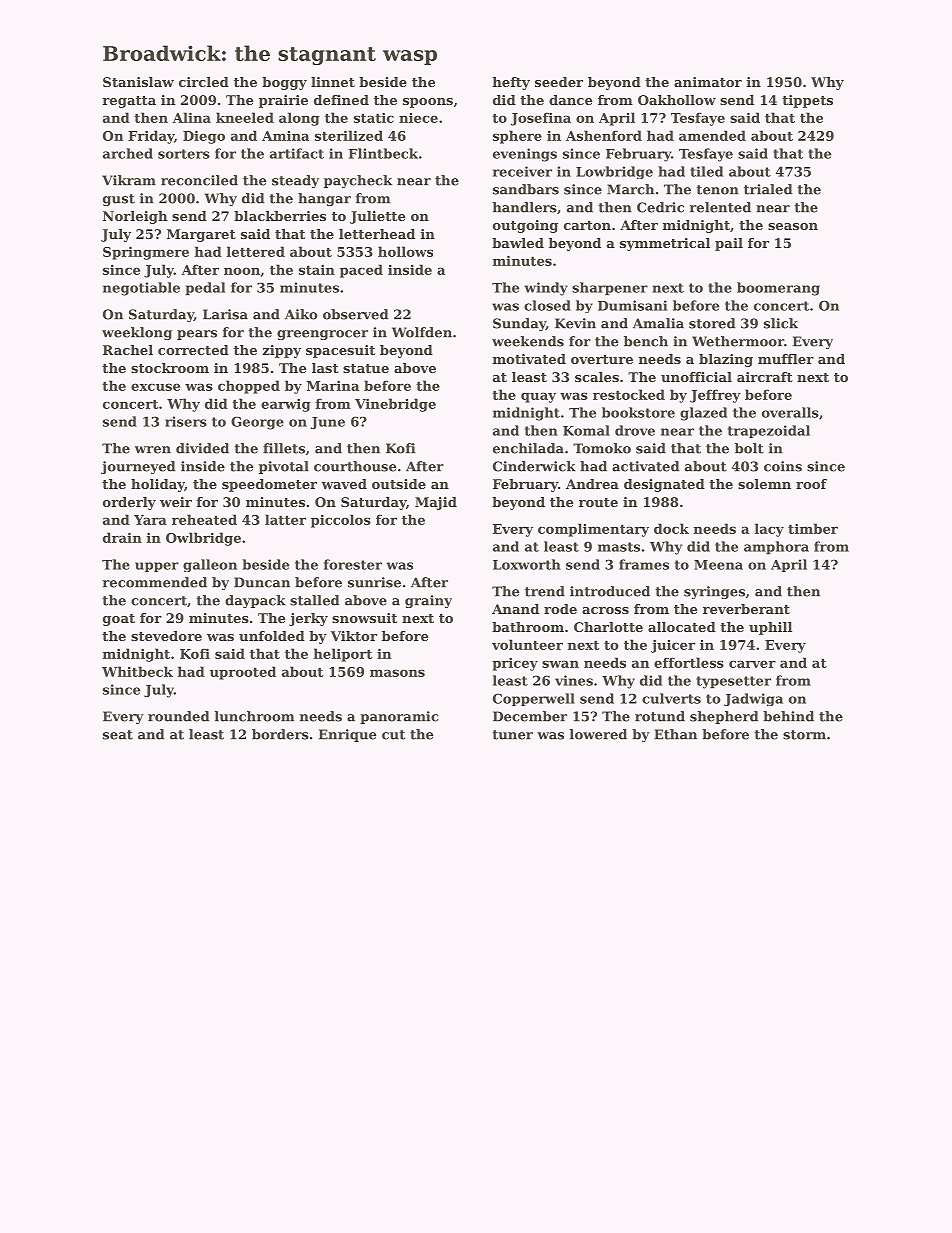 The image size is (952, 1233). What do you see at coordinates (708, 82) in the screenshot?
I see `animator` at bounding box center [708, 82].
